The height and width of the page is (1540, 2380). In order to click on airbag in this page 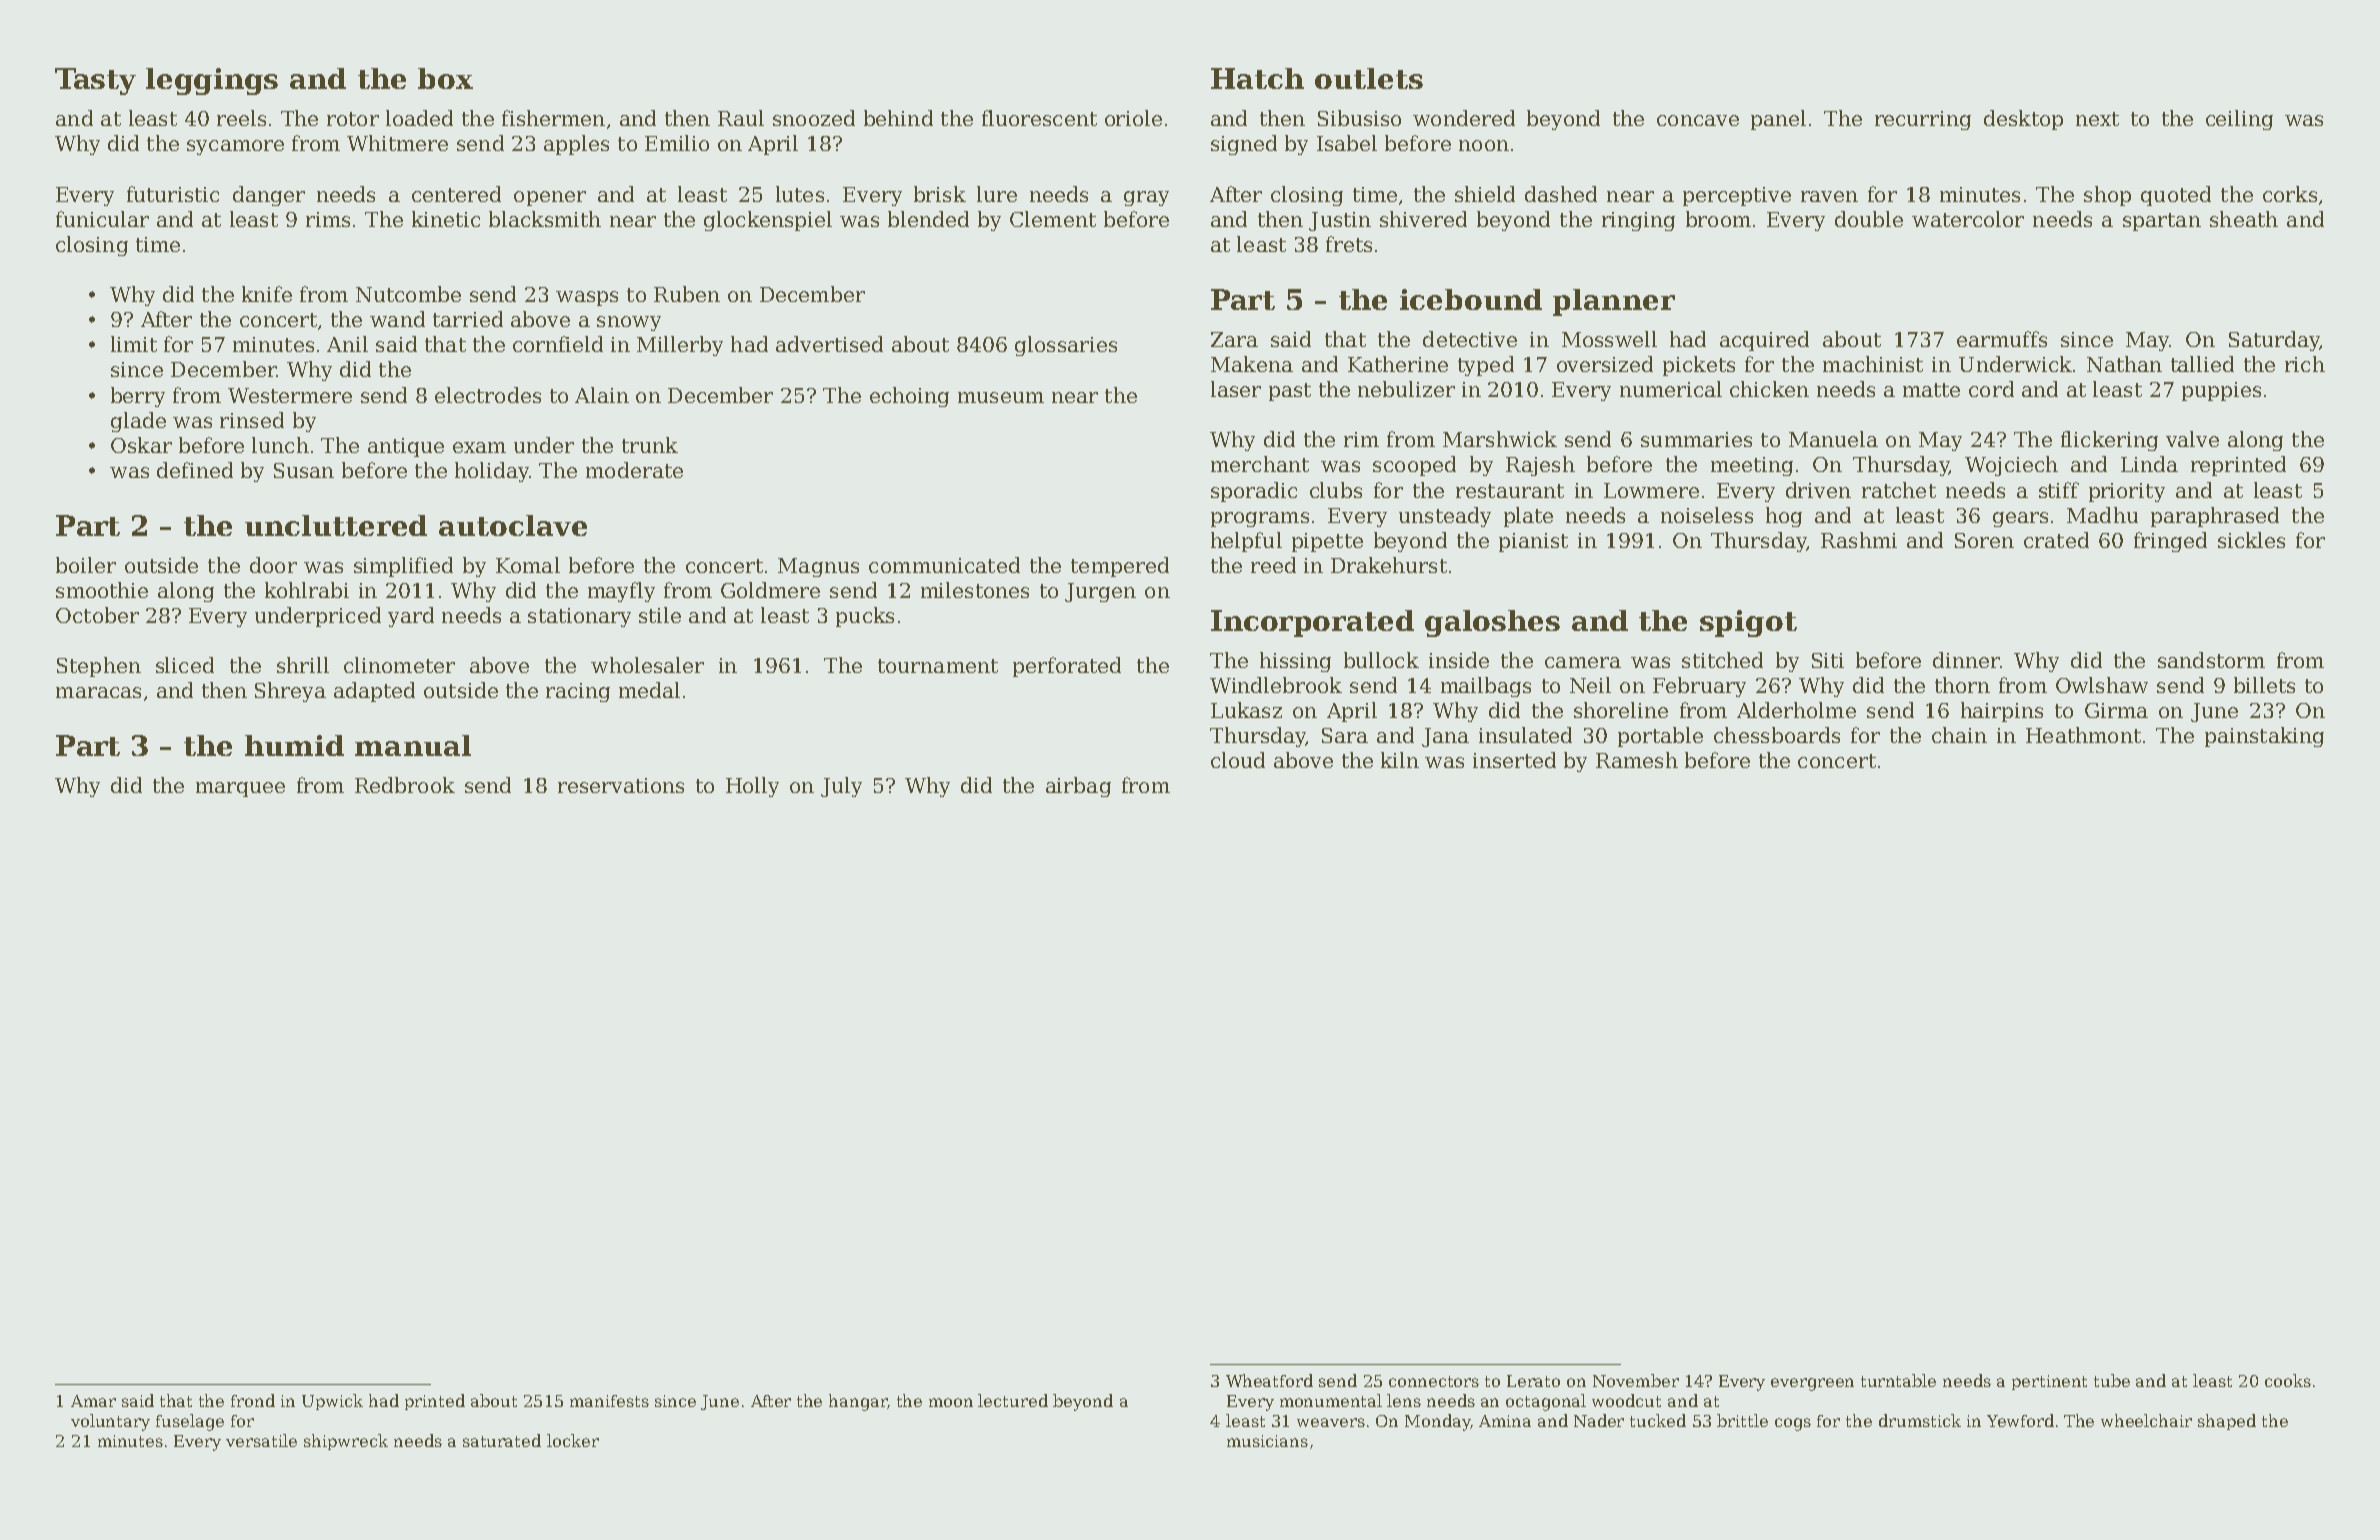, I will do `click(1078, 787)`.
